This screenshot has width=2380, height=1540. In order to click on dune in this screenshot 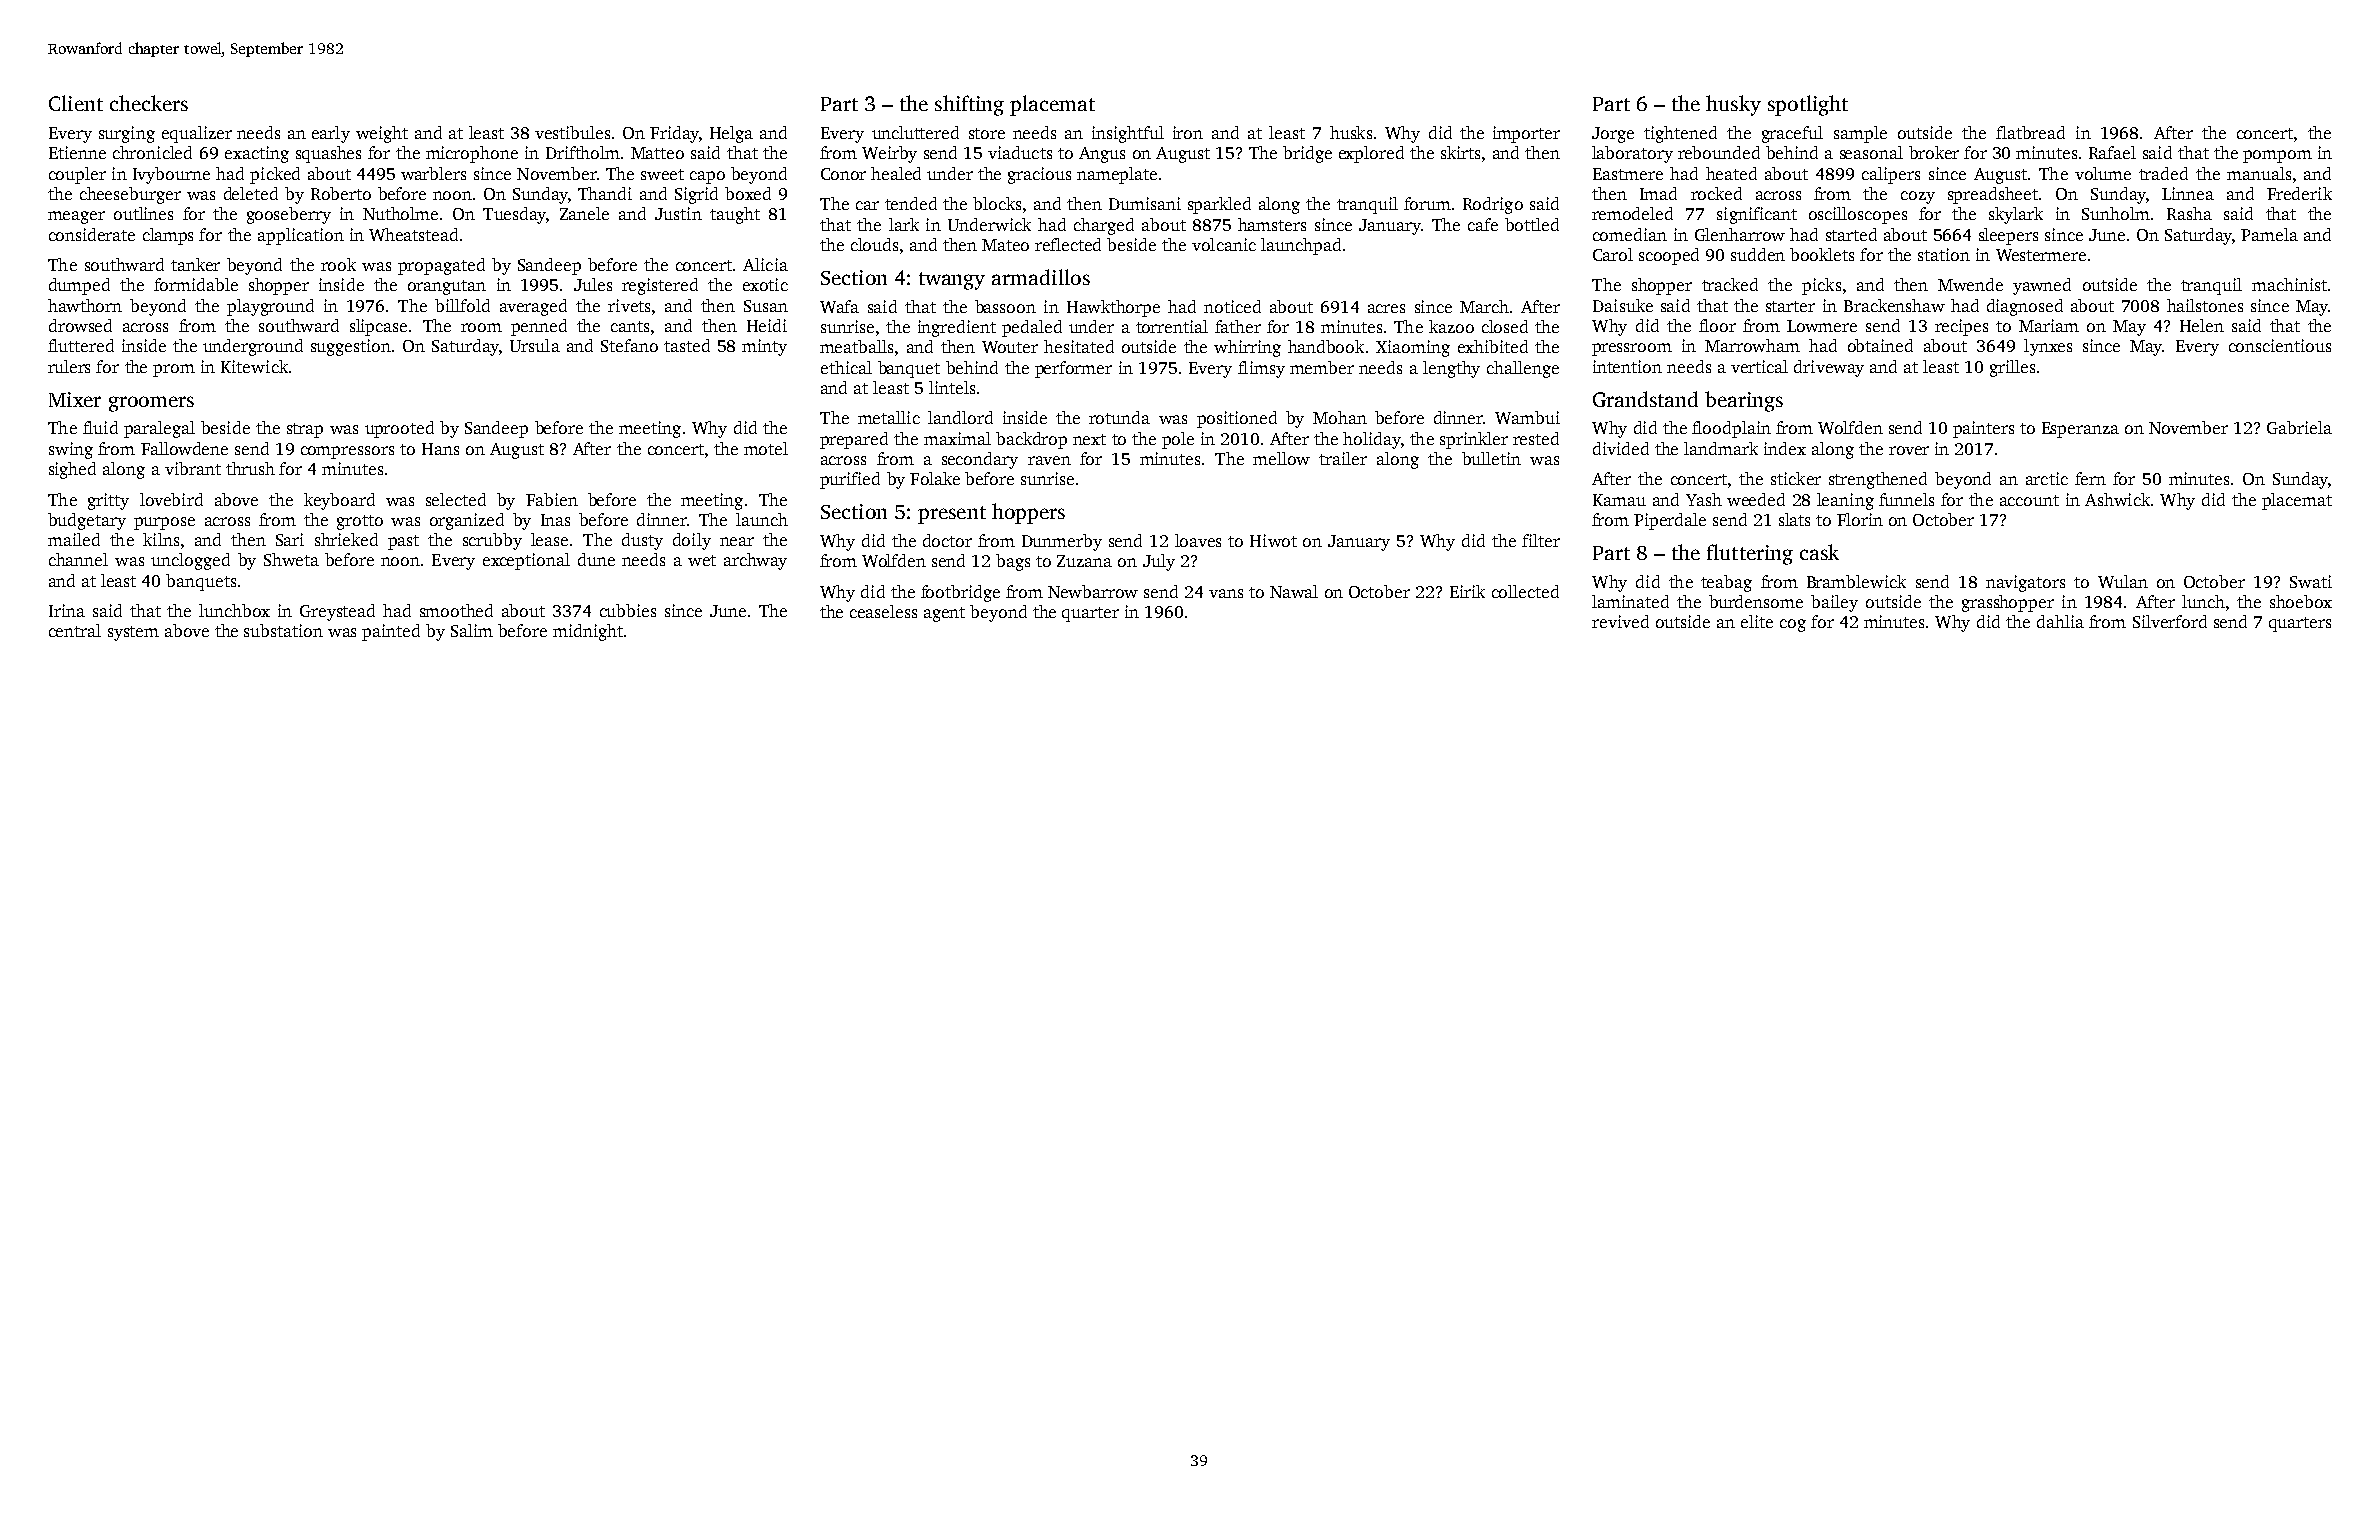, I will do `click(596, 559)`.
